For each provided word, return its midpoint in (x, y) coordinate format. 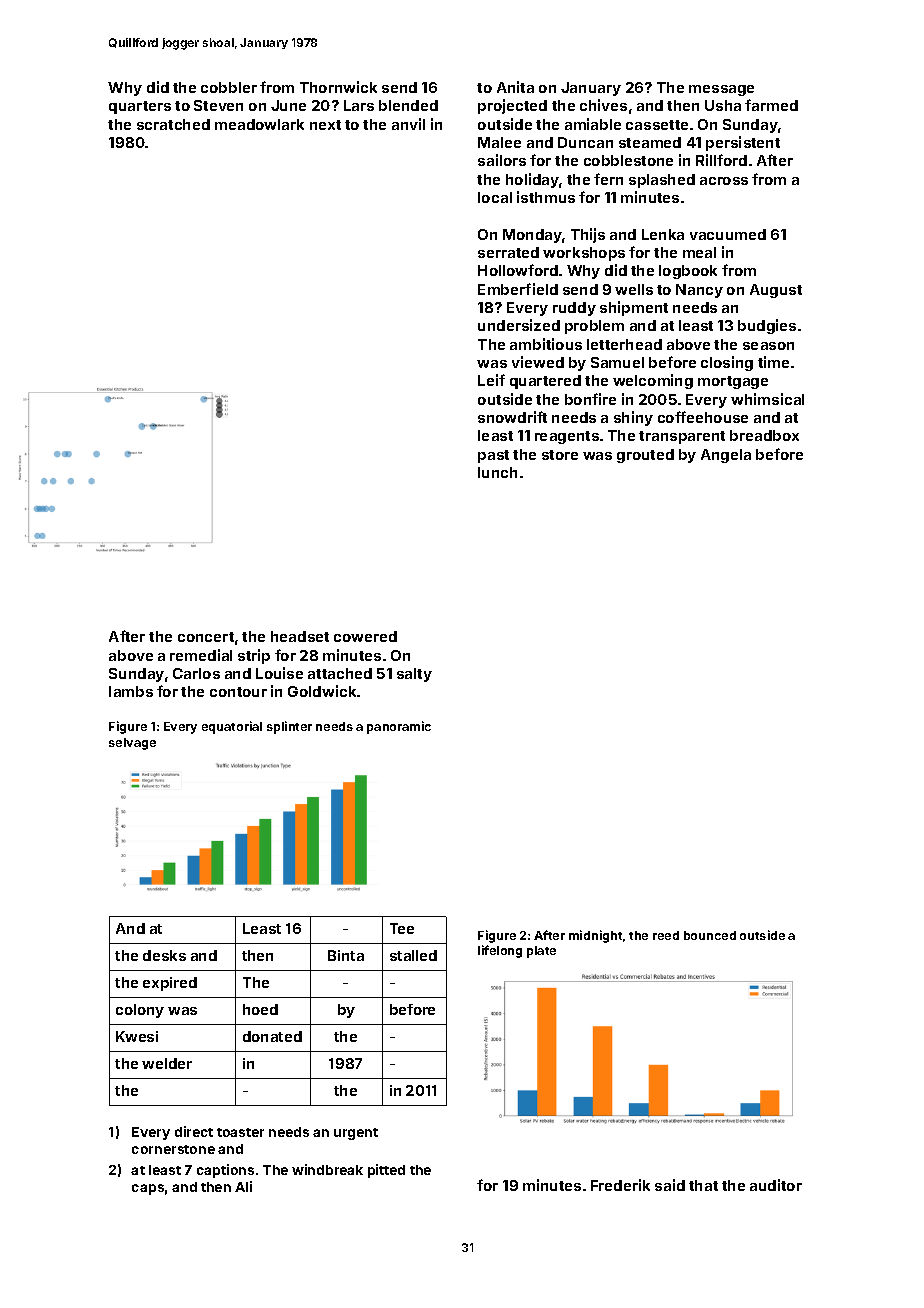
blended (408, 105)
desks (164, 955)
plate (541, 952)
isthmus (546, 197)
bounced (710, 935)
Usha (723, 105)
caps (148, 1189)
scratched (173, 124)
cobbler (229, 87)
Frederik (620, 1185)
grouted (645, 456)
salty (414, 675)
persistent (743, 143)
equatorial (232, 727)
